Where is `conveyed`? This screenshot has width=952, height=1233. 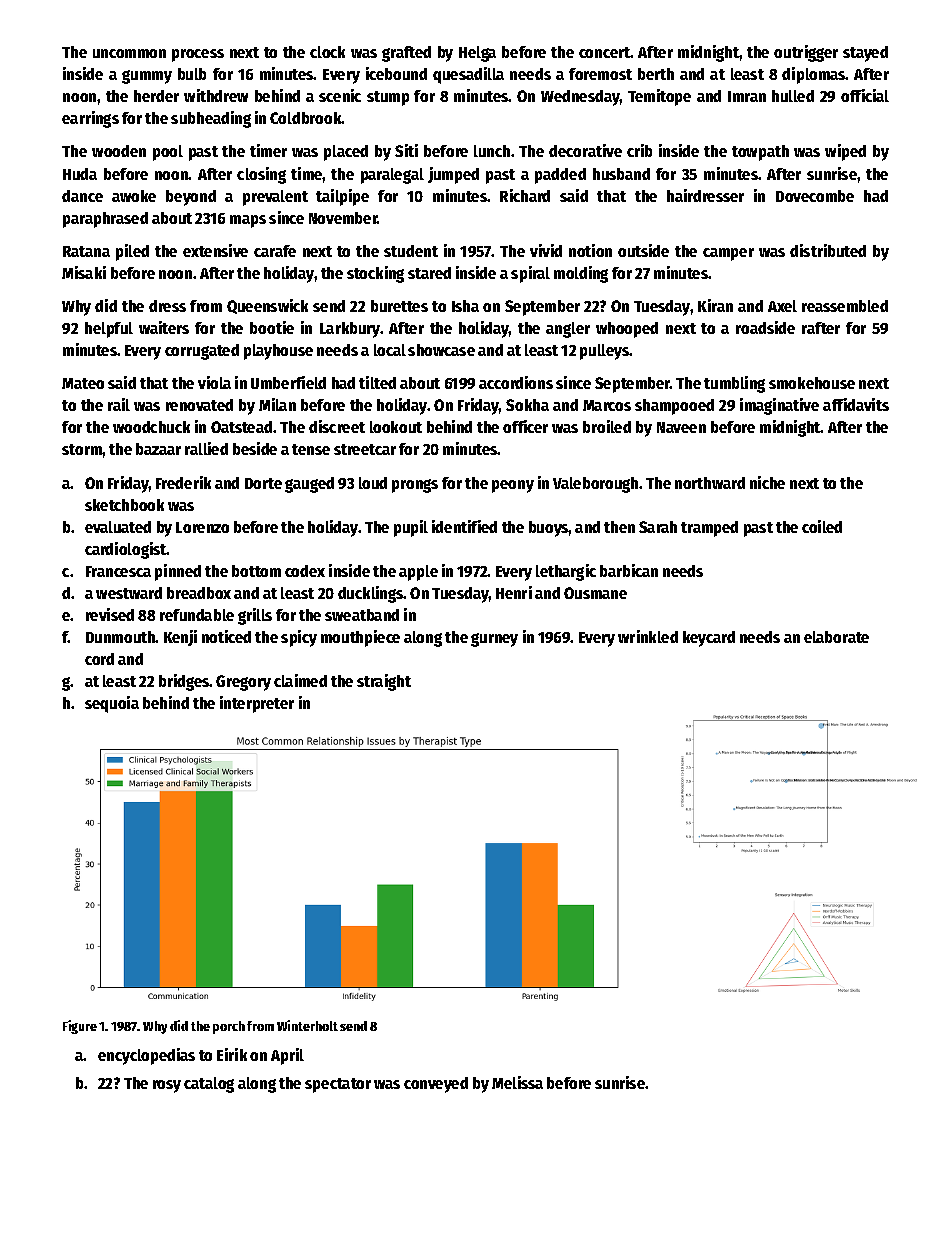
conveyed is located at coordinates (436, 1085).
